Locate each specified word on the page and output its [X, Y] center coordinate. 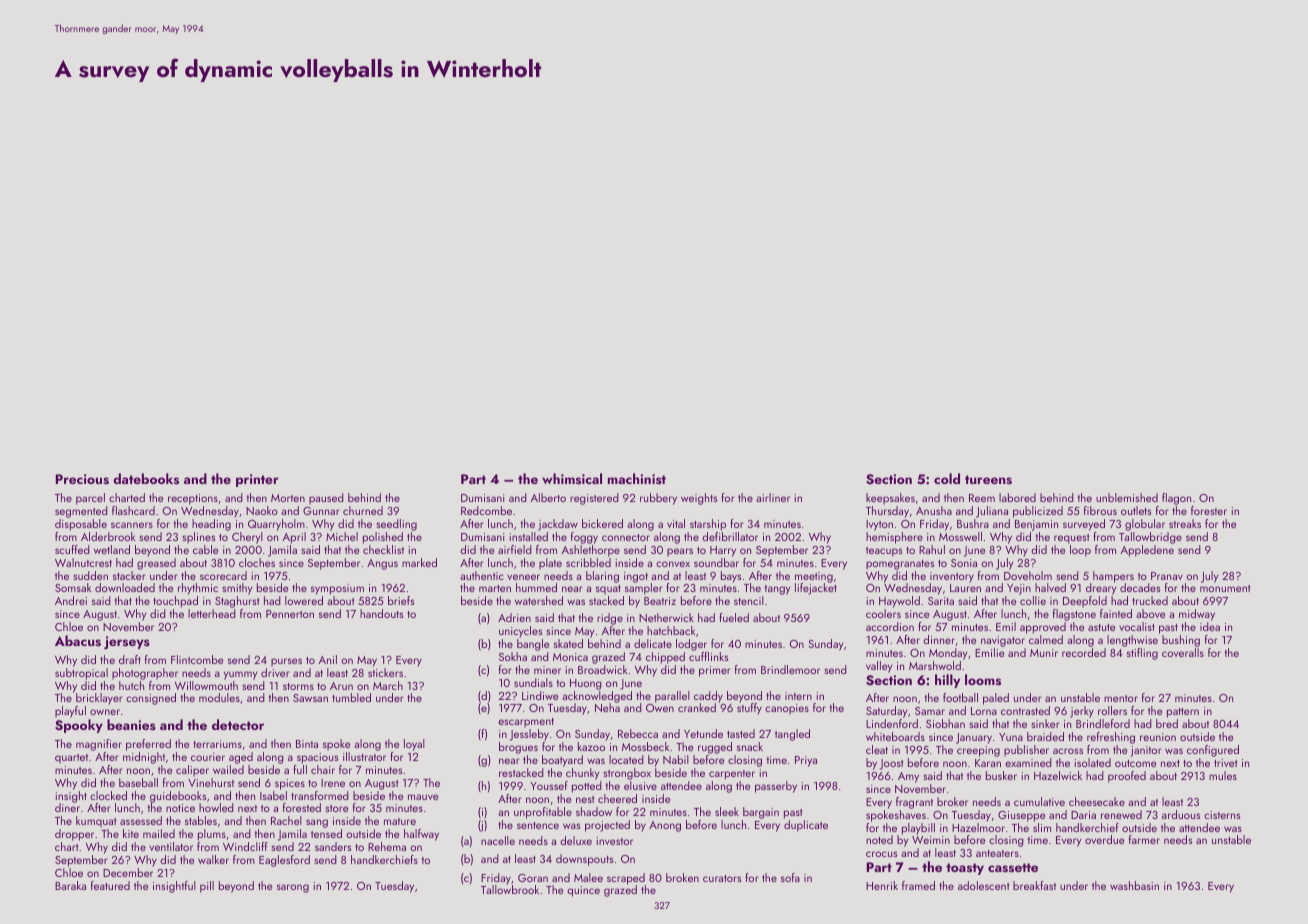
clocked [108, 795]
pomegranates [900, 565]
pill [207, 887]
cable [205, 549]
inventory [952, 577]
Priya [806, 761]
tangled [792, 735]
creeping [978, 751]
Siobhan [945, 723]
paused [326, 499]
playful [70, 712]
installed [528, 536]
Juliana [992, 512]
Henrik [882, 885]
